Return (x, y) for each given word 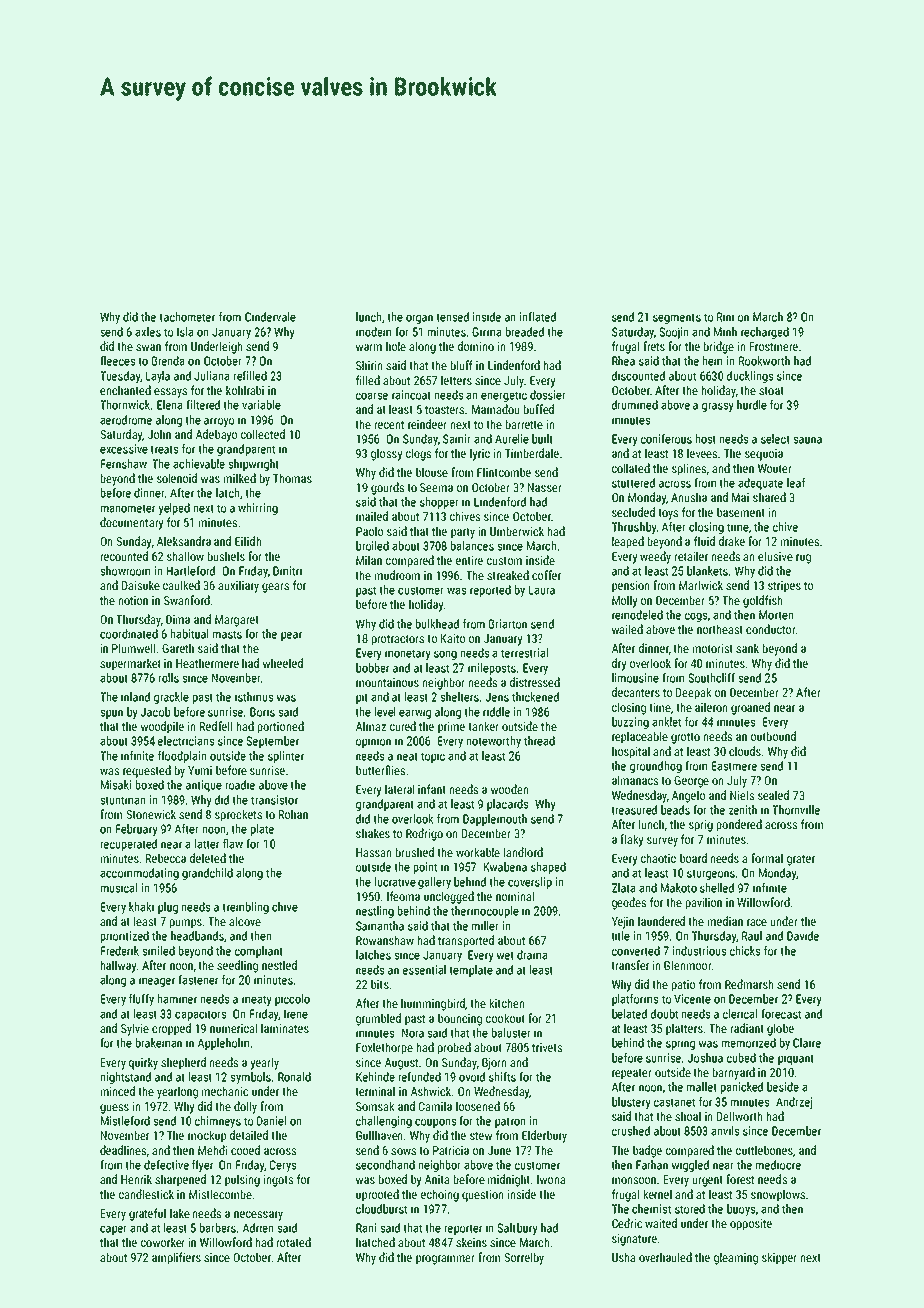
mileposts (492, 669)
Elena (169, 405)
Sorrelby (524, 1258)
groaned (750, 708)
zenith (743, 810)
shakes (373, 833)
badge (647, 1151)
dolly (245, 1107)
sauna (807, 440)
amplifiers (176, 1258)
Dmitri (287, 571)
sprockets (238, 815)
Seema (436, 487)
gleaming (736, 1258)
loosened (478, 1106)
